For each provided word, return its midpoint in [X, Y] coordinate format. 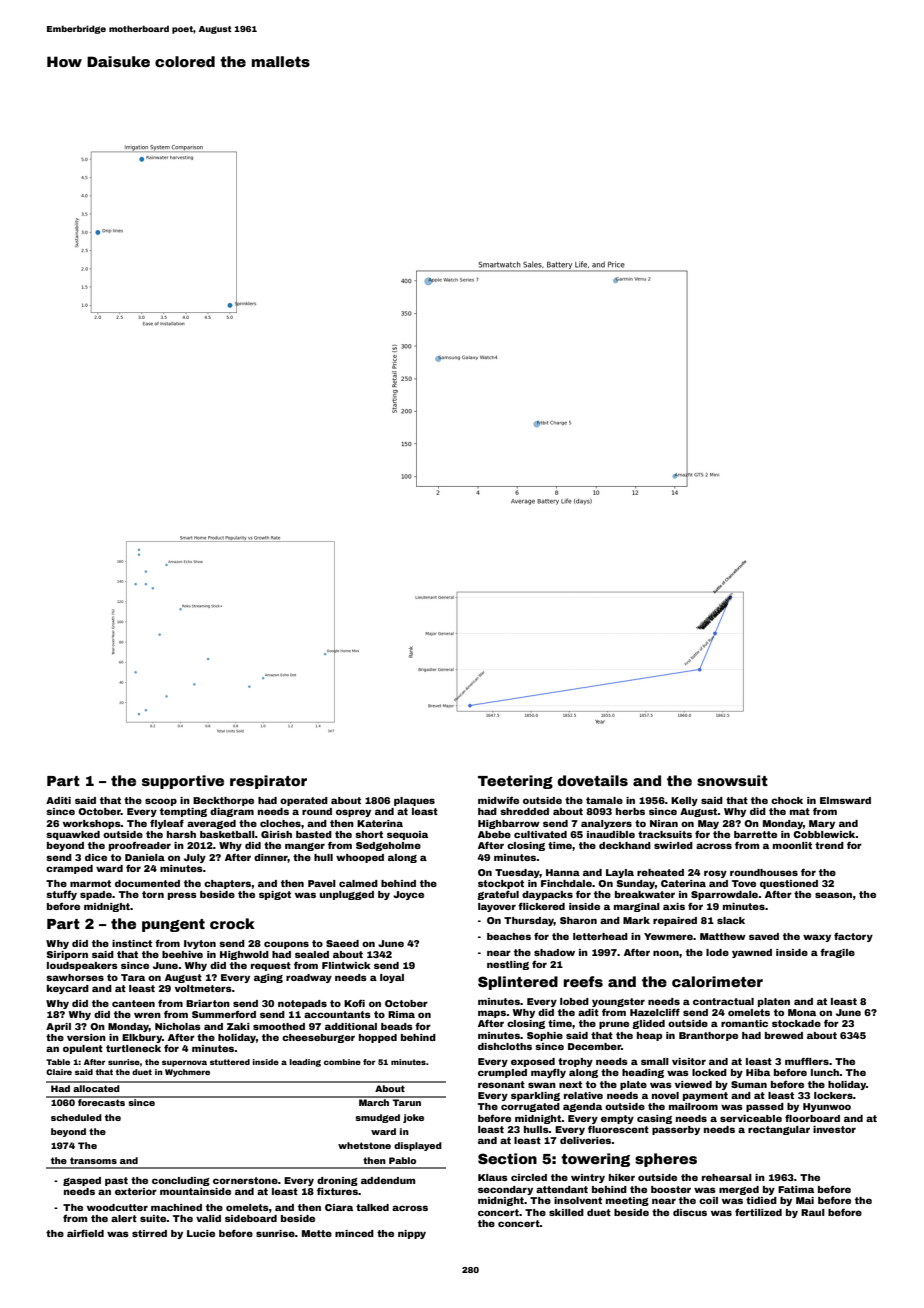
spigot [275, 895]
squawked [73, 835]
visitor [689, 1061]
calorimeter [717, 981]
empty [617, 1119]
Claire [59, 1072]
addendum [388, 1180]
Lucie [201, 1233]
